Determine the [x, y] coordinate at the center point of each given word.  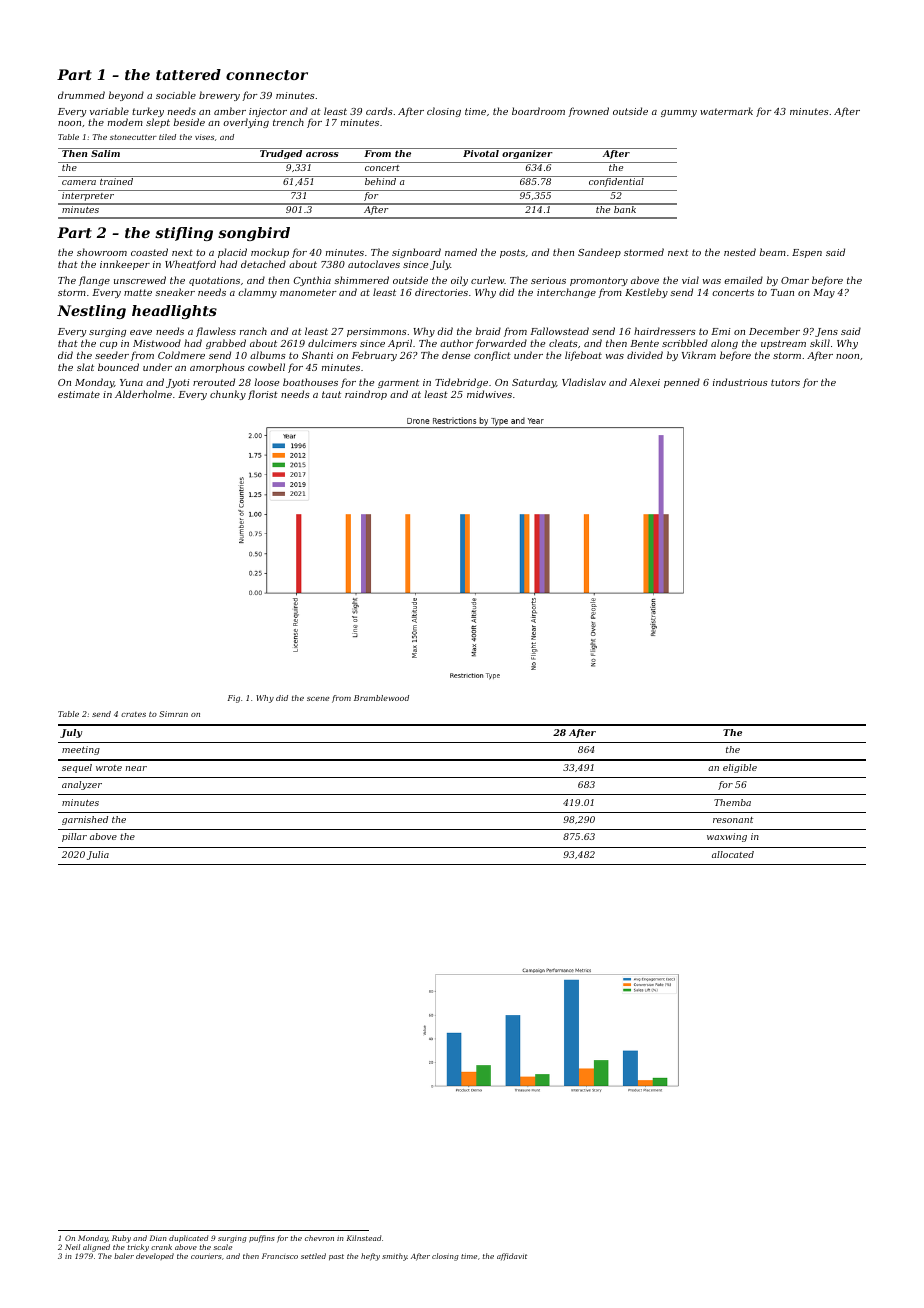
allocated [733, 854]
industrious [740, 382]
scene [318, 699]
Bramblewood [381, 698]
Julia [98, 855]
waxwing [727, 837]
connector [267, 75]
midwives [489, 394]
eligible [740, 768]
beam [773, 252]
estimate [79, 394]
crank [161, 1247]
